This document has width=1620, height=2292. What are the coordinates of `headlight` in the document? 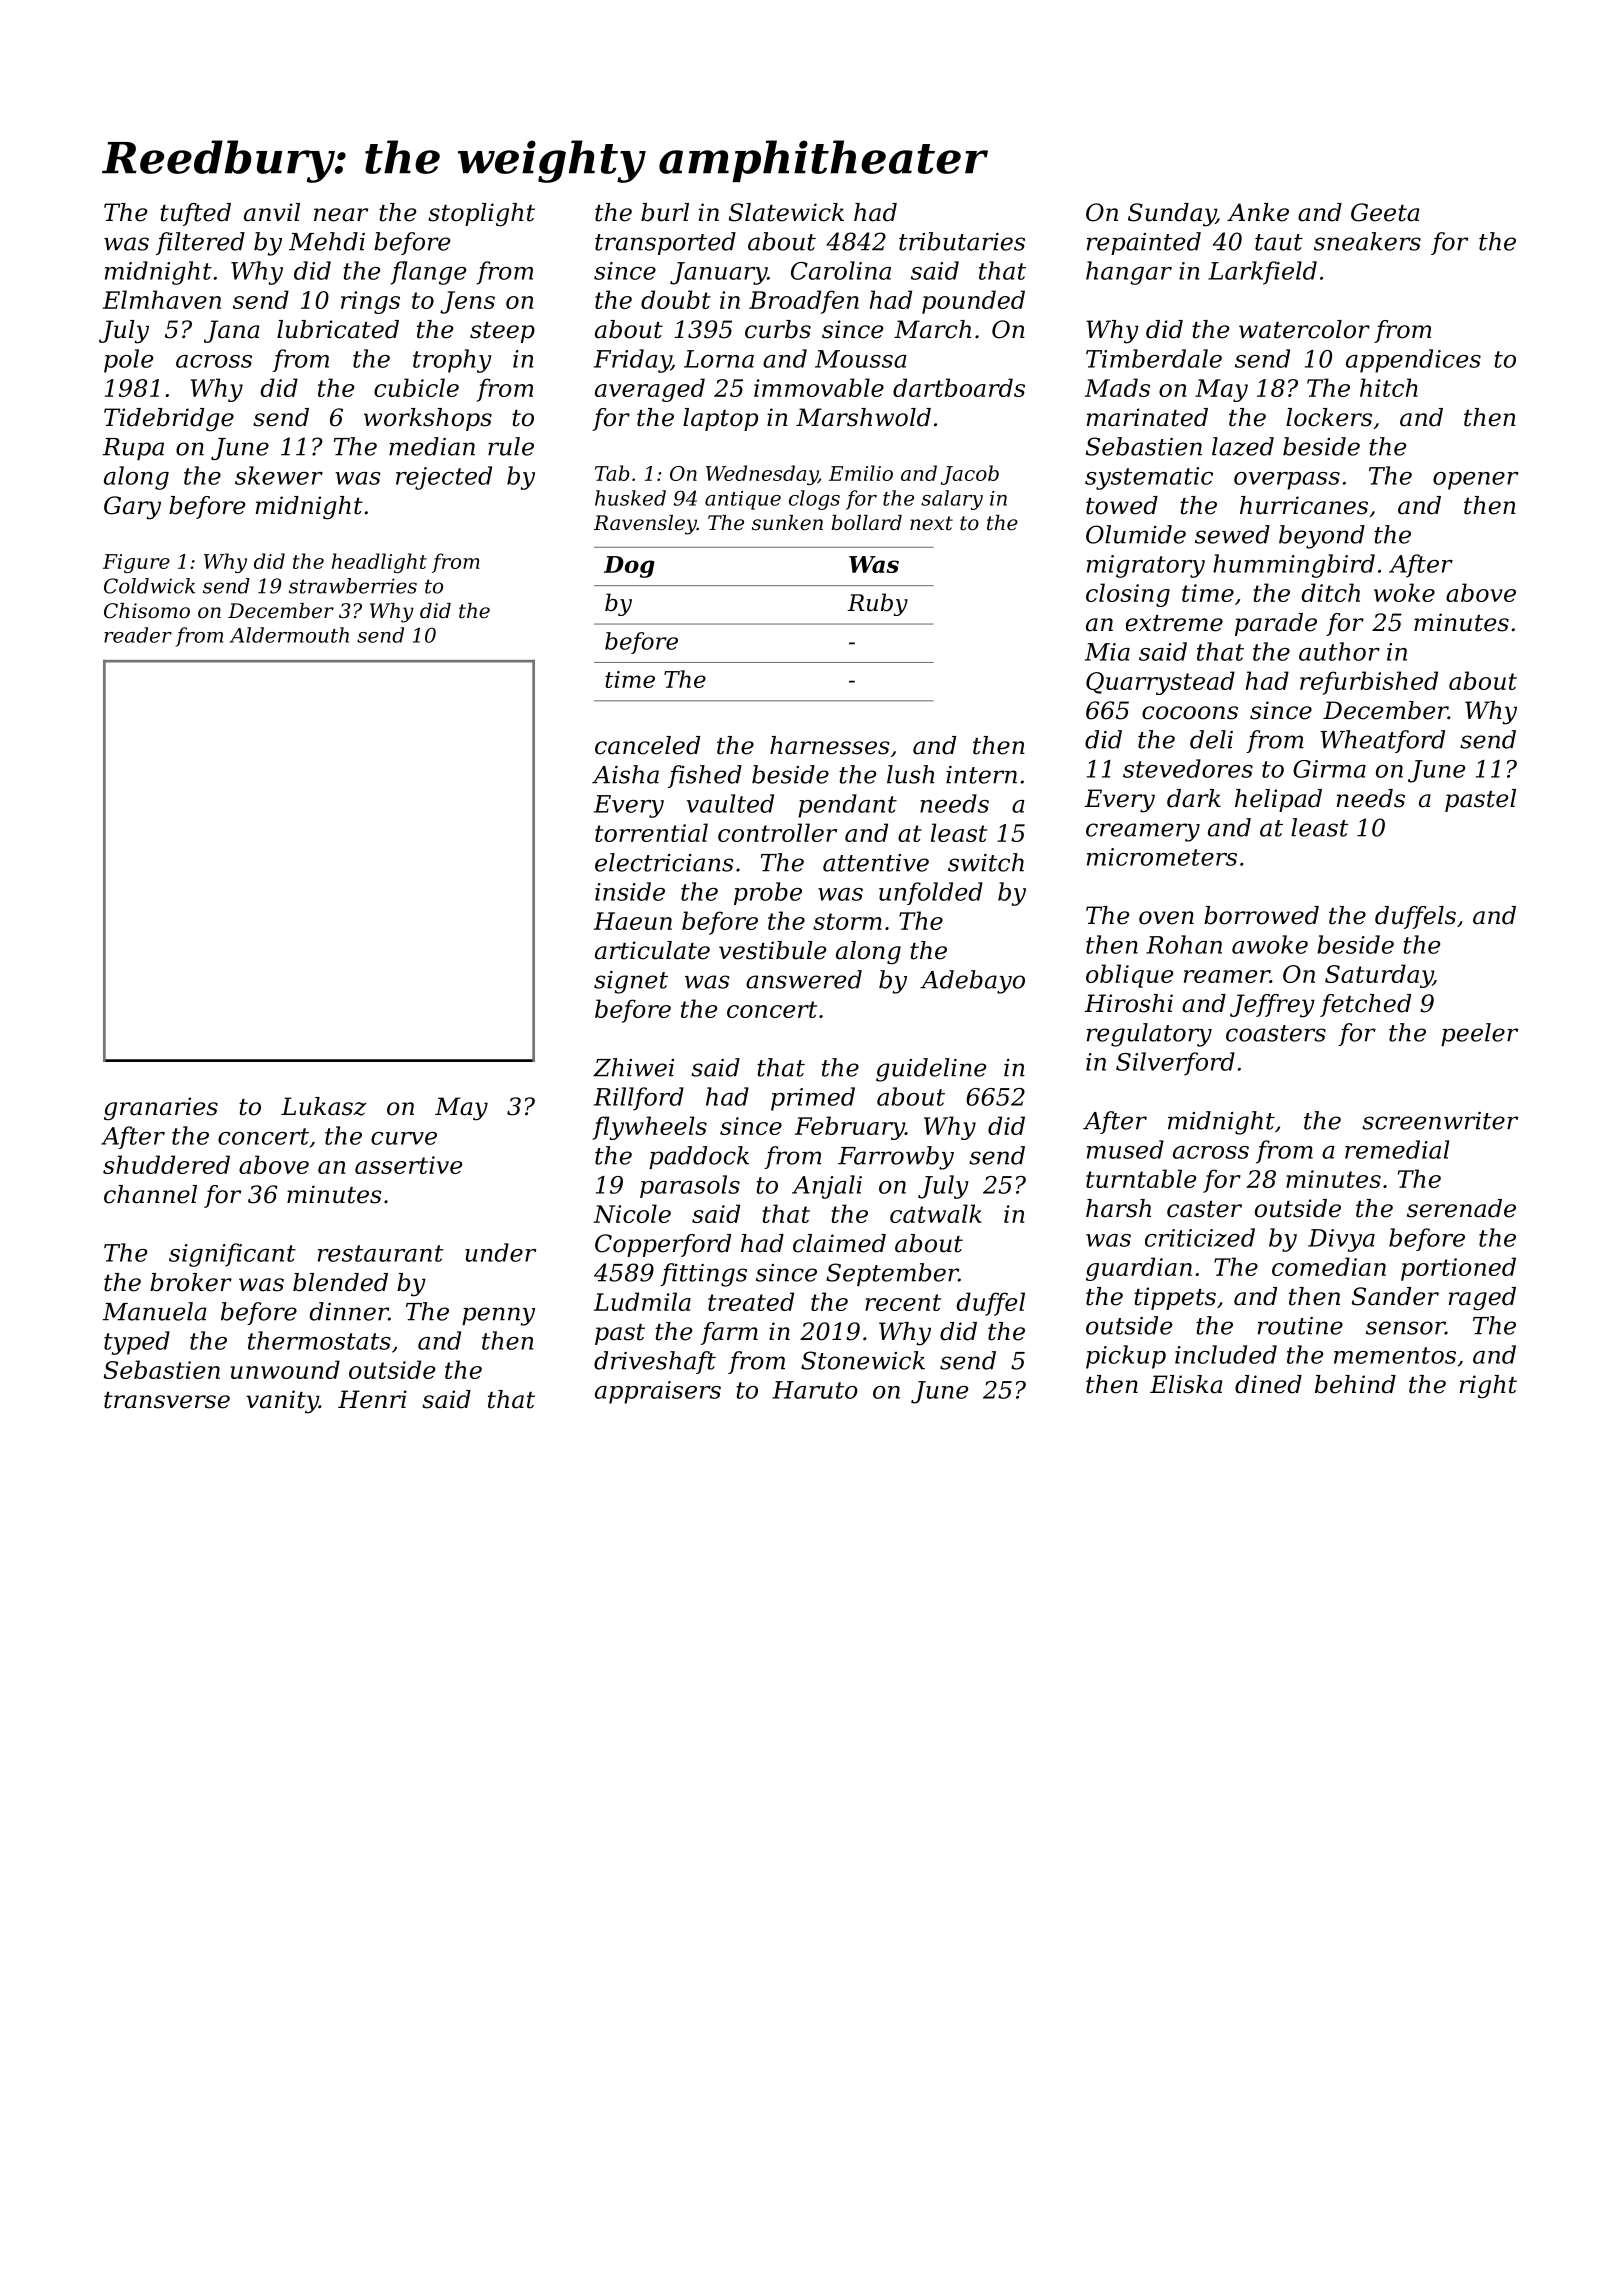 It's located at (379, 563).
